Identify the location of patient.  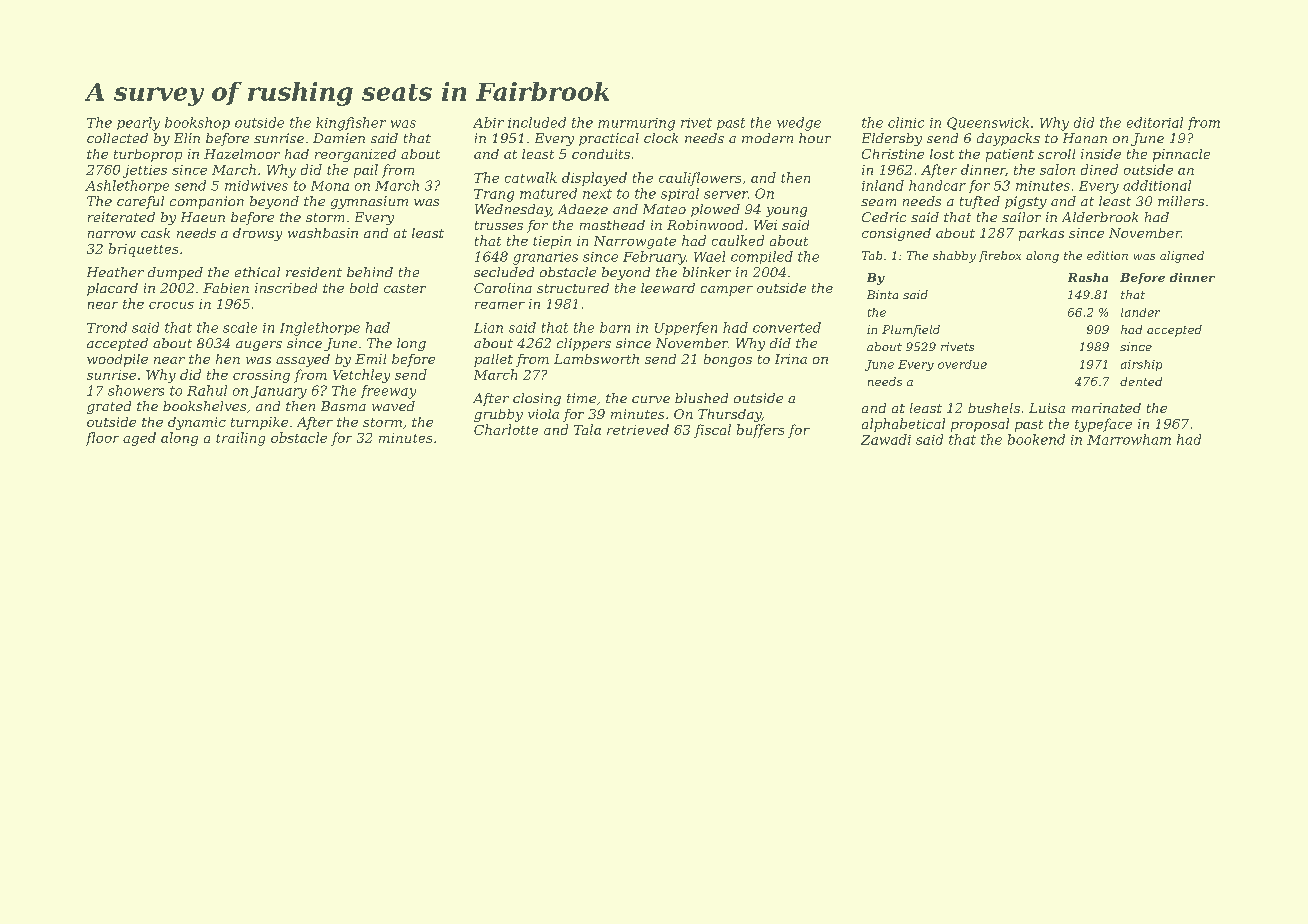
(1010, 155).
